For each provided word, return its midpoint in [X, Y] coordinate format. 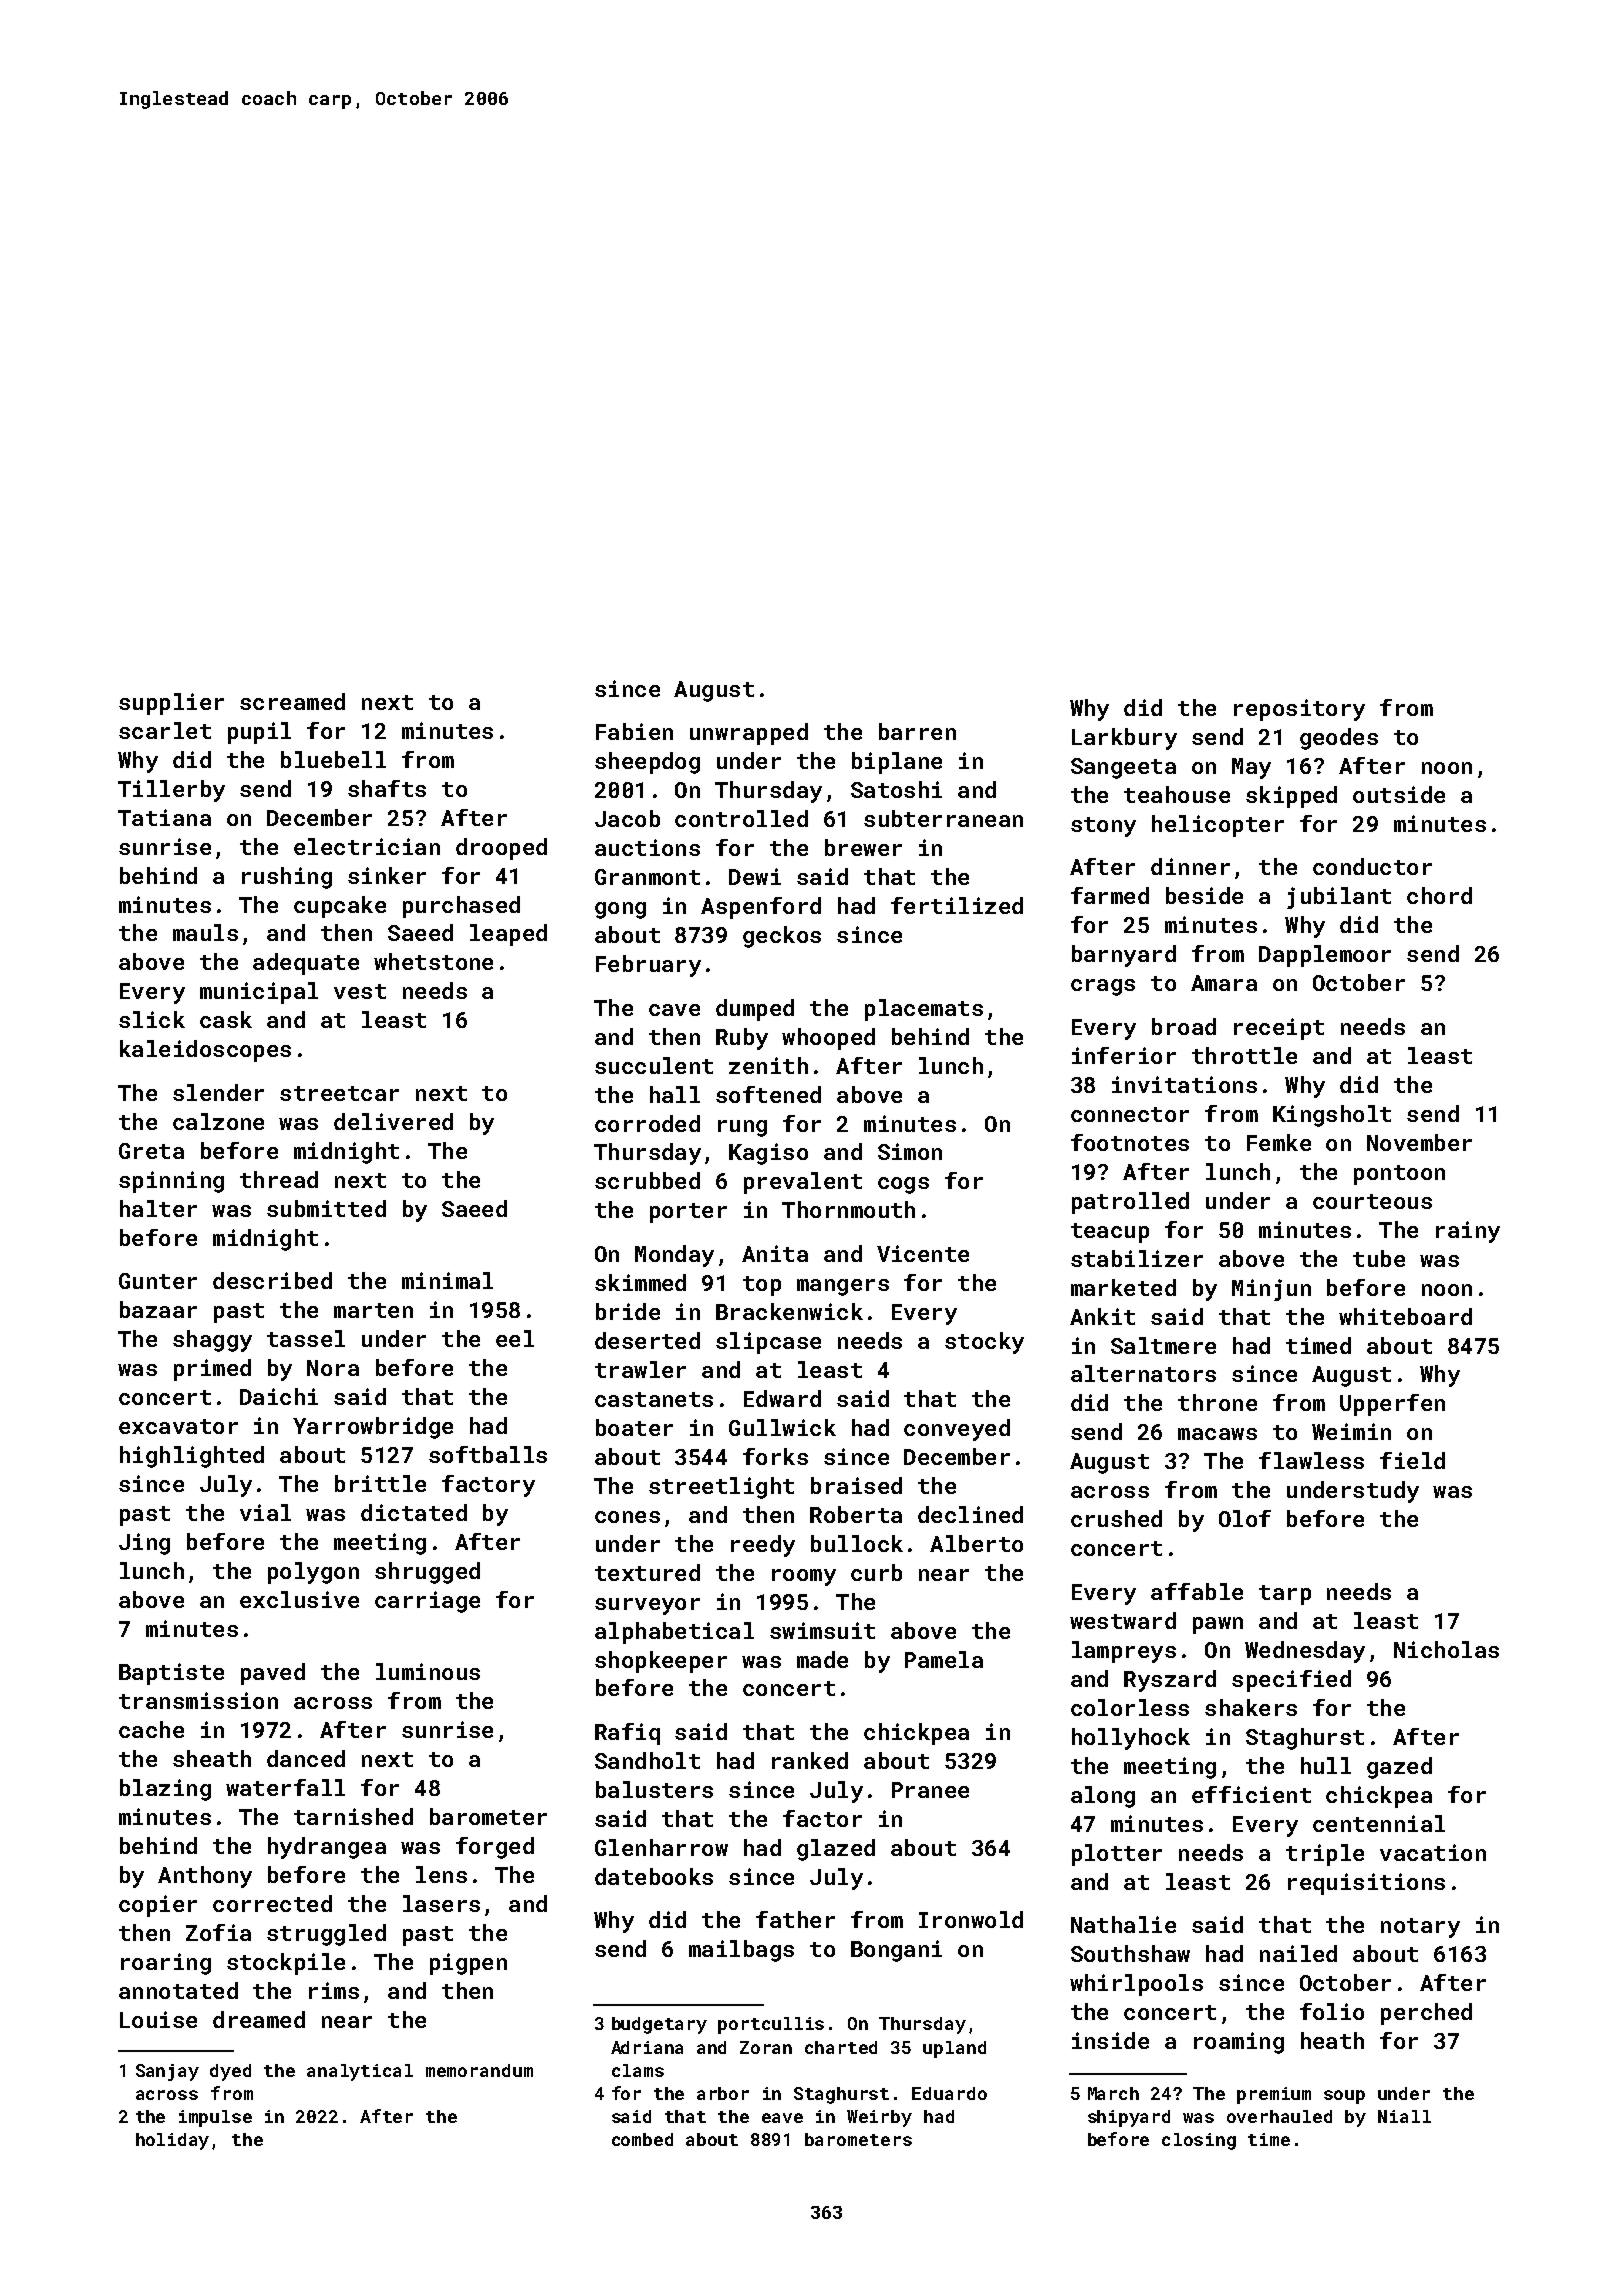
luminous [428, 1671]
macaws [1217, 1434]
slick [152, 1019]
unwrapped [749, 734]
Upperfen [1392, 1405]
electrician [367, 846]
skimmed [640, 1282]
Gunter [158, 1281]
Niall [1404, 2116]
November [1419, 1142]
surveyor [647, 1606]
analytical [360, 2072]
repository [1299, 710]
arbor [723, 2093]
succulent [654, 1065]
